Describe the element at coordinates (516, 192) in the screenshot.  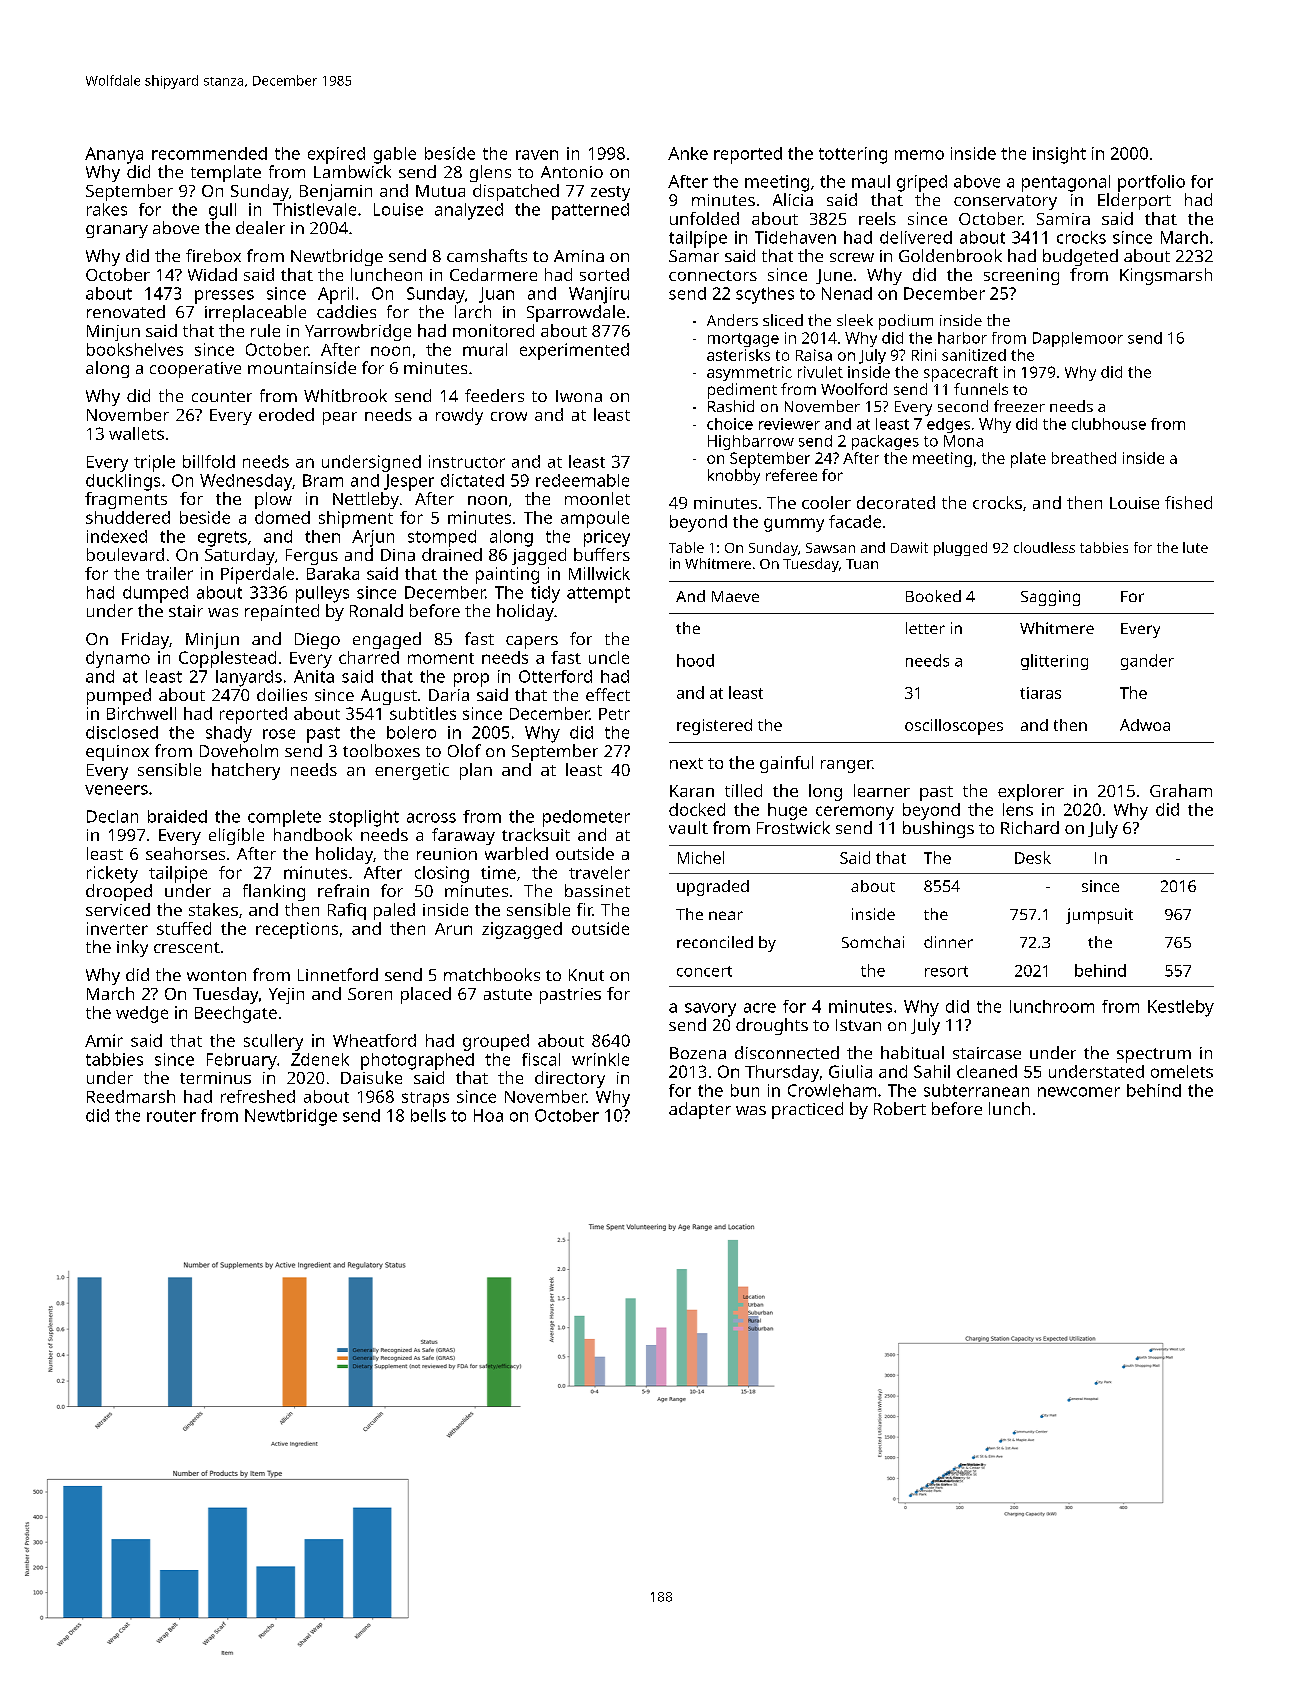
I see `dispatched` at that location.
